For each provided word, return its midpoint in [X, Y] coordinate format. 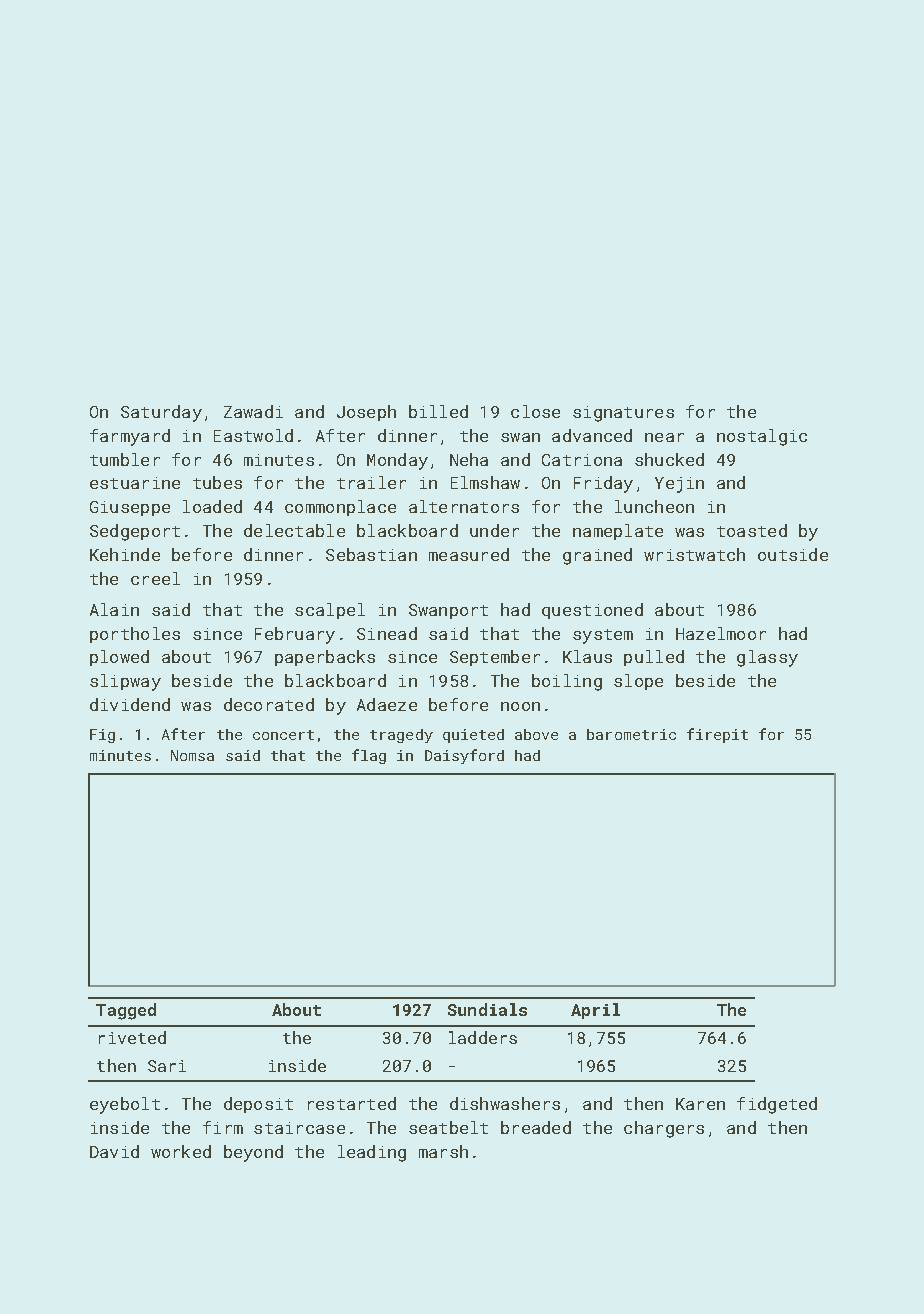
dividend [130, 704]
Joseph [366, 413]
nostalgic [762, 437]
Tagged [126, 1011]
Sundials [487, 1009]
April [595, 1011]
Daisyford [464, 756]
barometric [631, 734]
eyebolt [125, 1105]
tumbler [125, 459]
